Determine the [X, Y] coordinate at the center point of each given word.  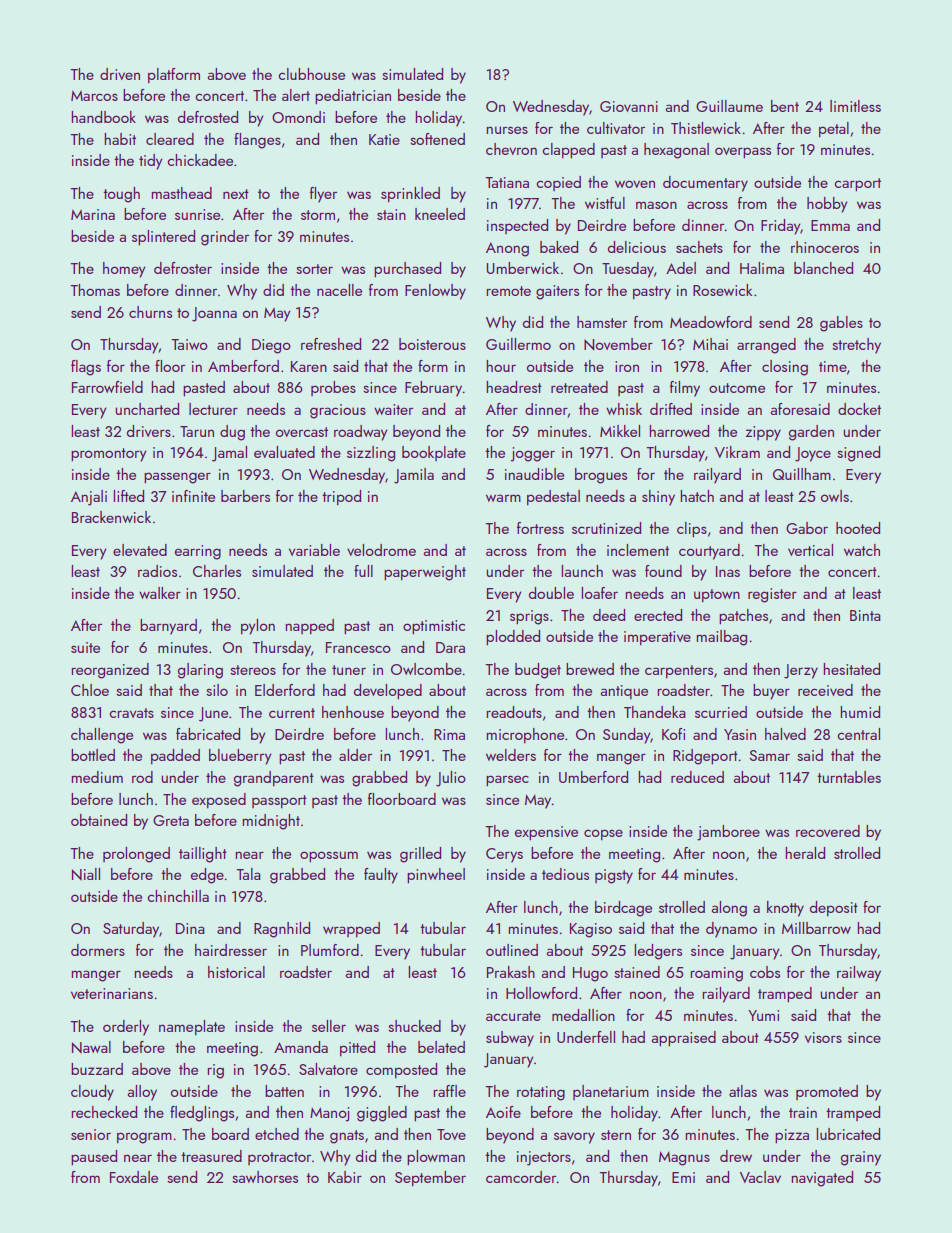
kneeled [440, 214]
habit [120, 139]
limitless [855, 106]
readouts [514, 712]
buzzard [97, 1069]
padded [175, 757]
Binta [865, 615]
